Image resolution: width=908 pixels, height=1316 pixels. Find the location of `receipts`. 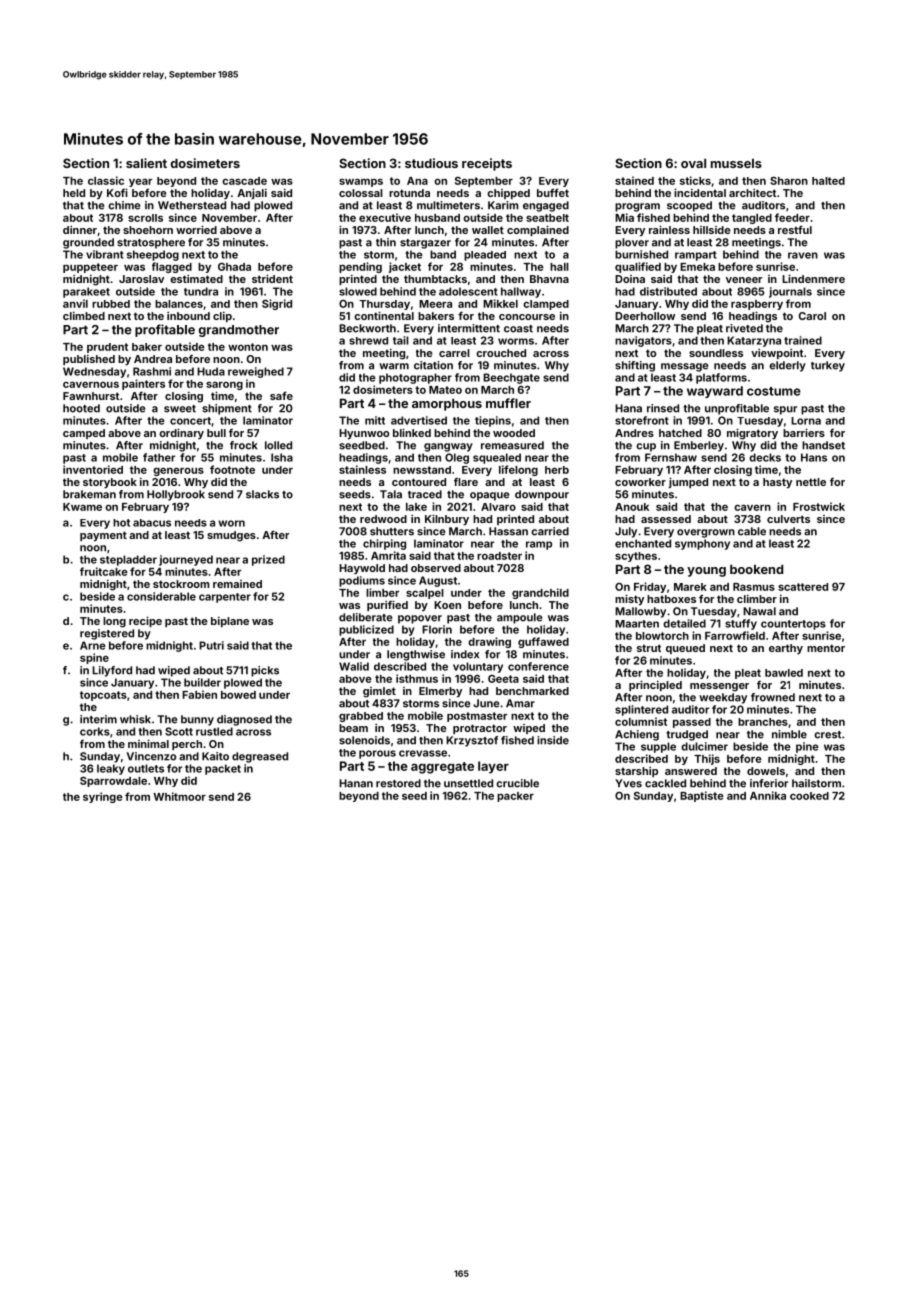

receipts is located at coordinates (487, 164).
